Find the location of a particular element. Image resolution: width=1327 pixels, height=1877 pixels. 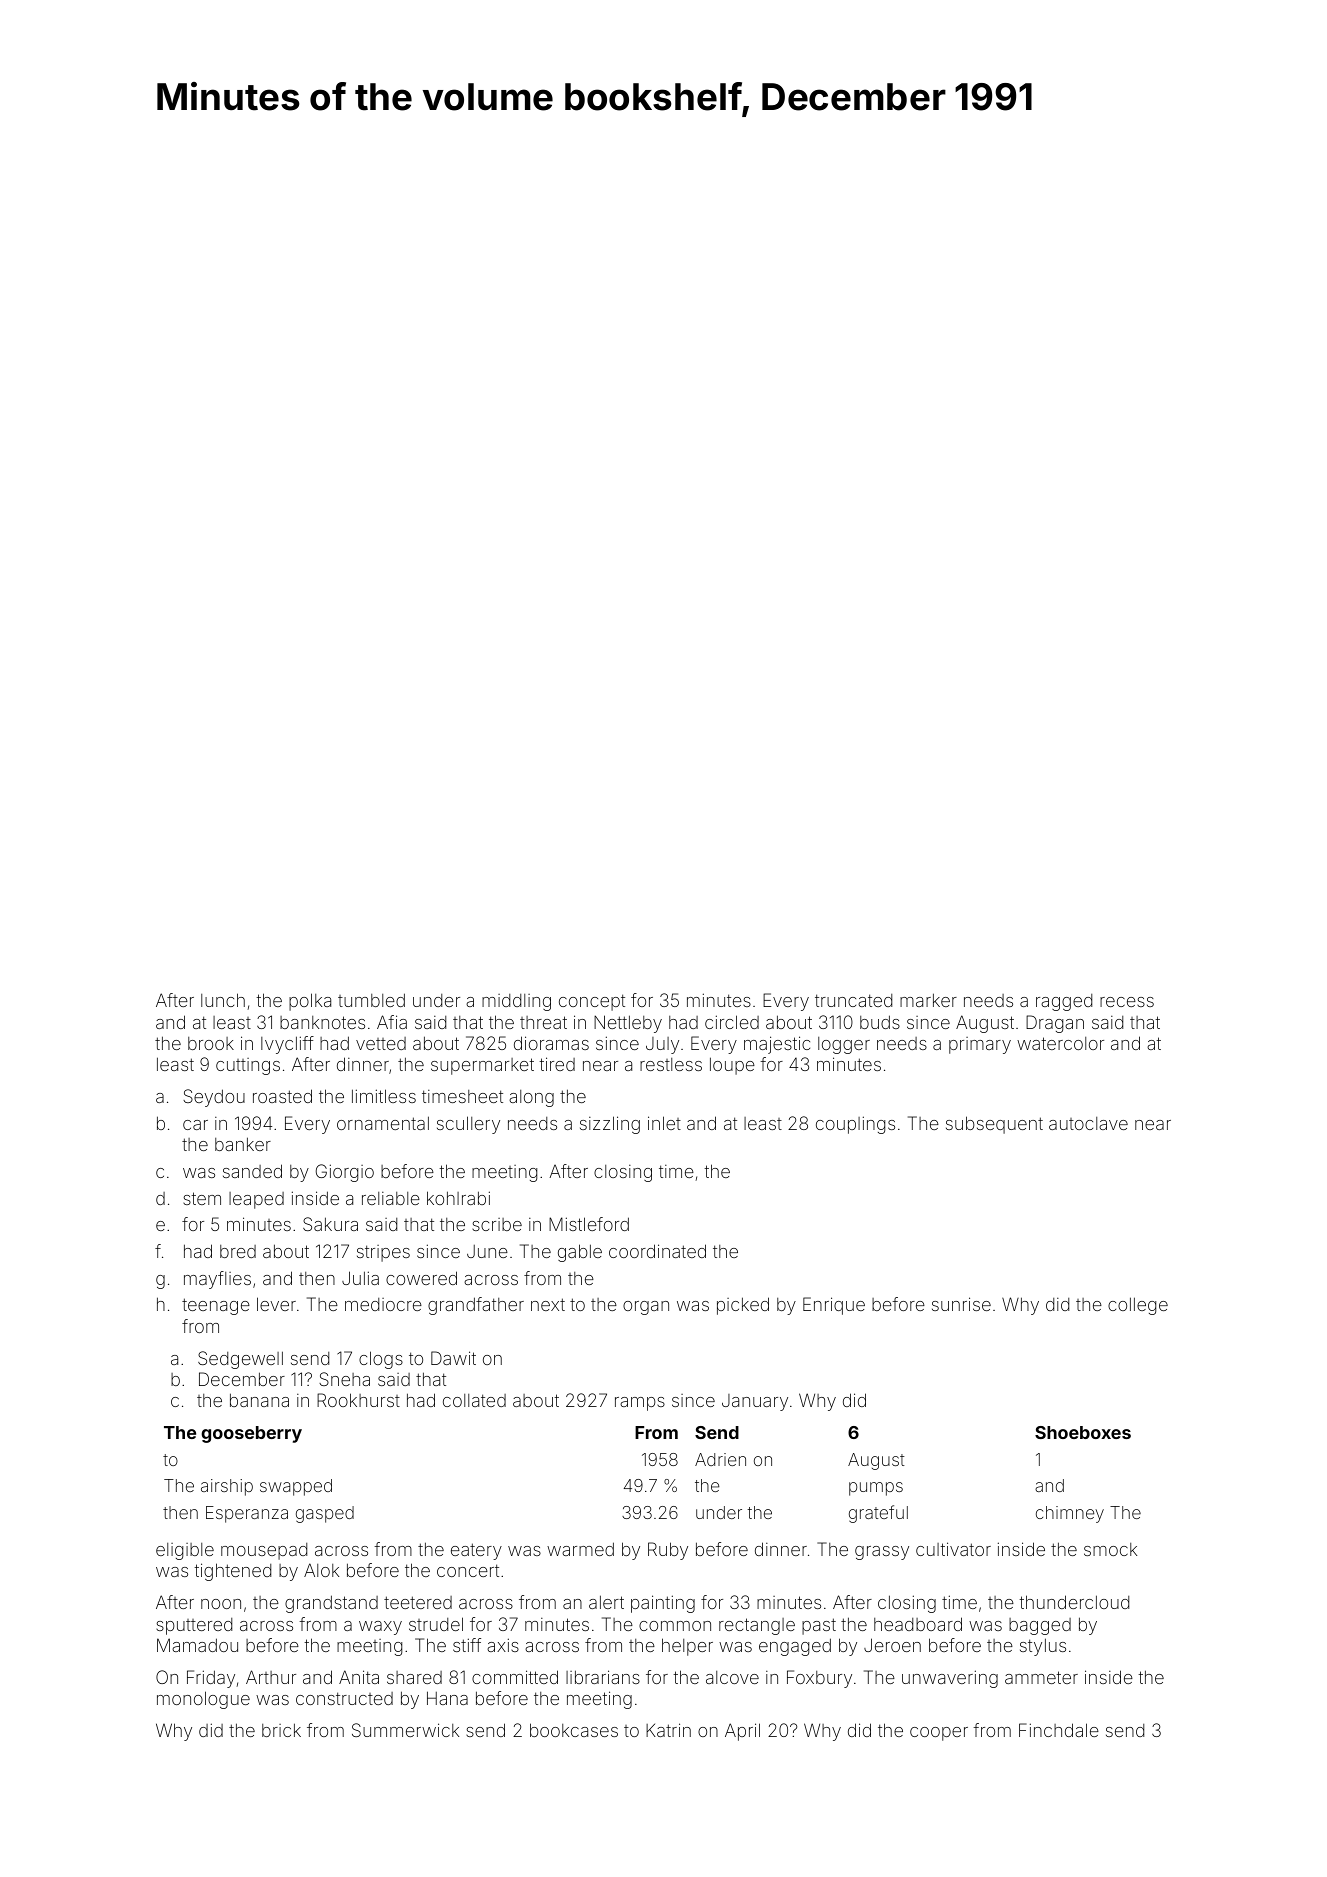

Dragan is located at coordinates (1055, 1024).
